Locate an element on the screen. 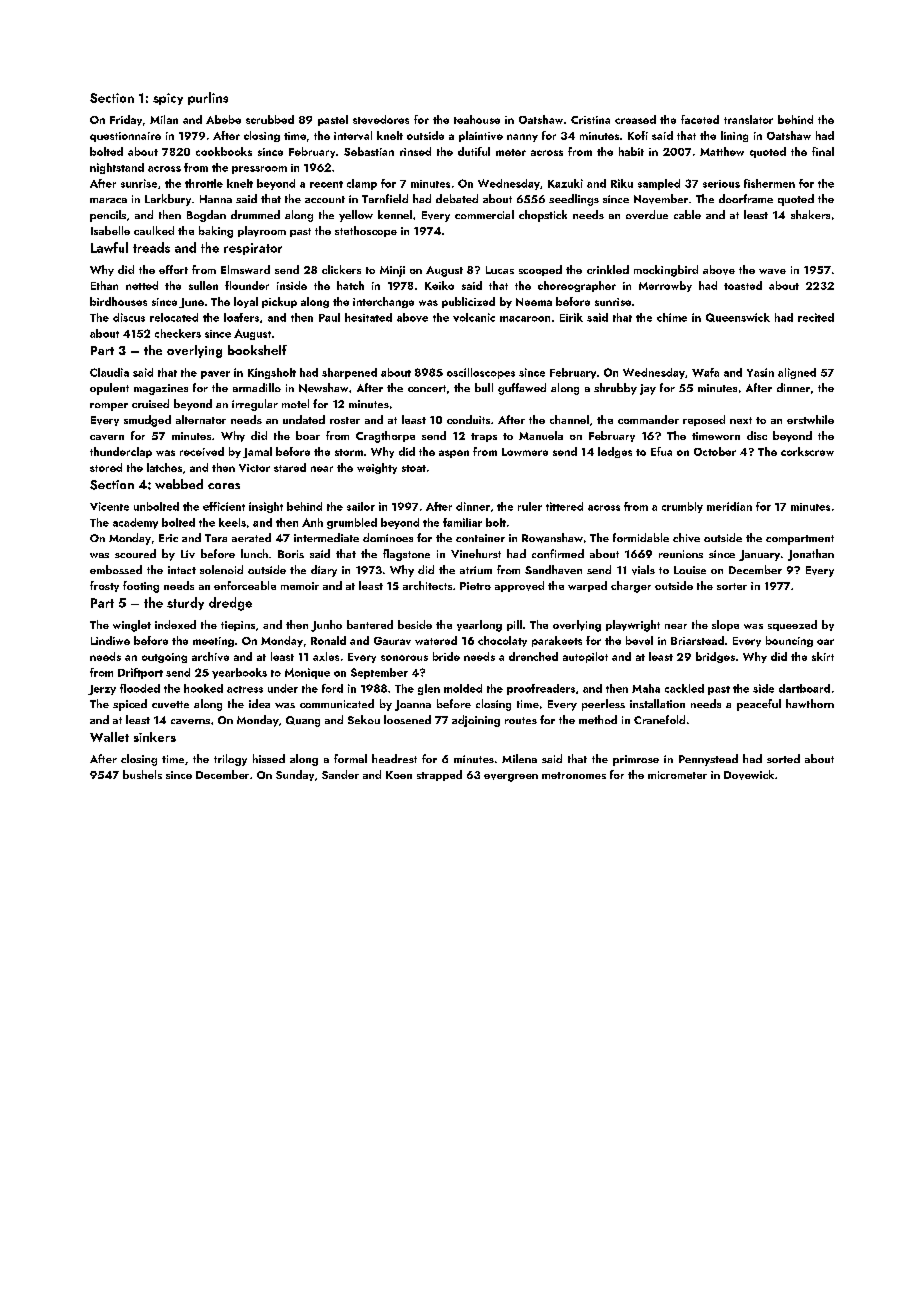 The image size is (924, 1308). Koen is located at coordinates (399, 775).
